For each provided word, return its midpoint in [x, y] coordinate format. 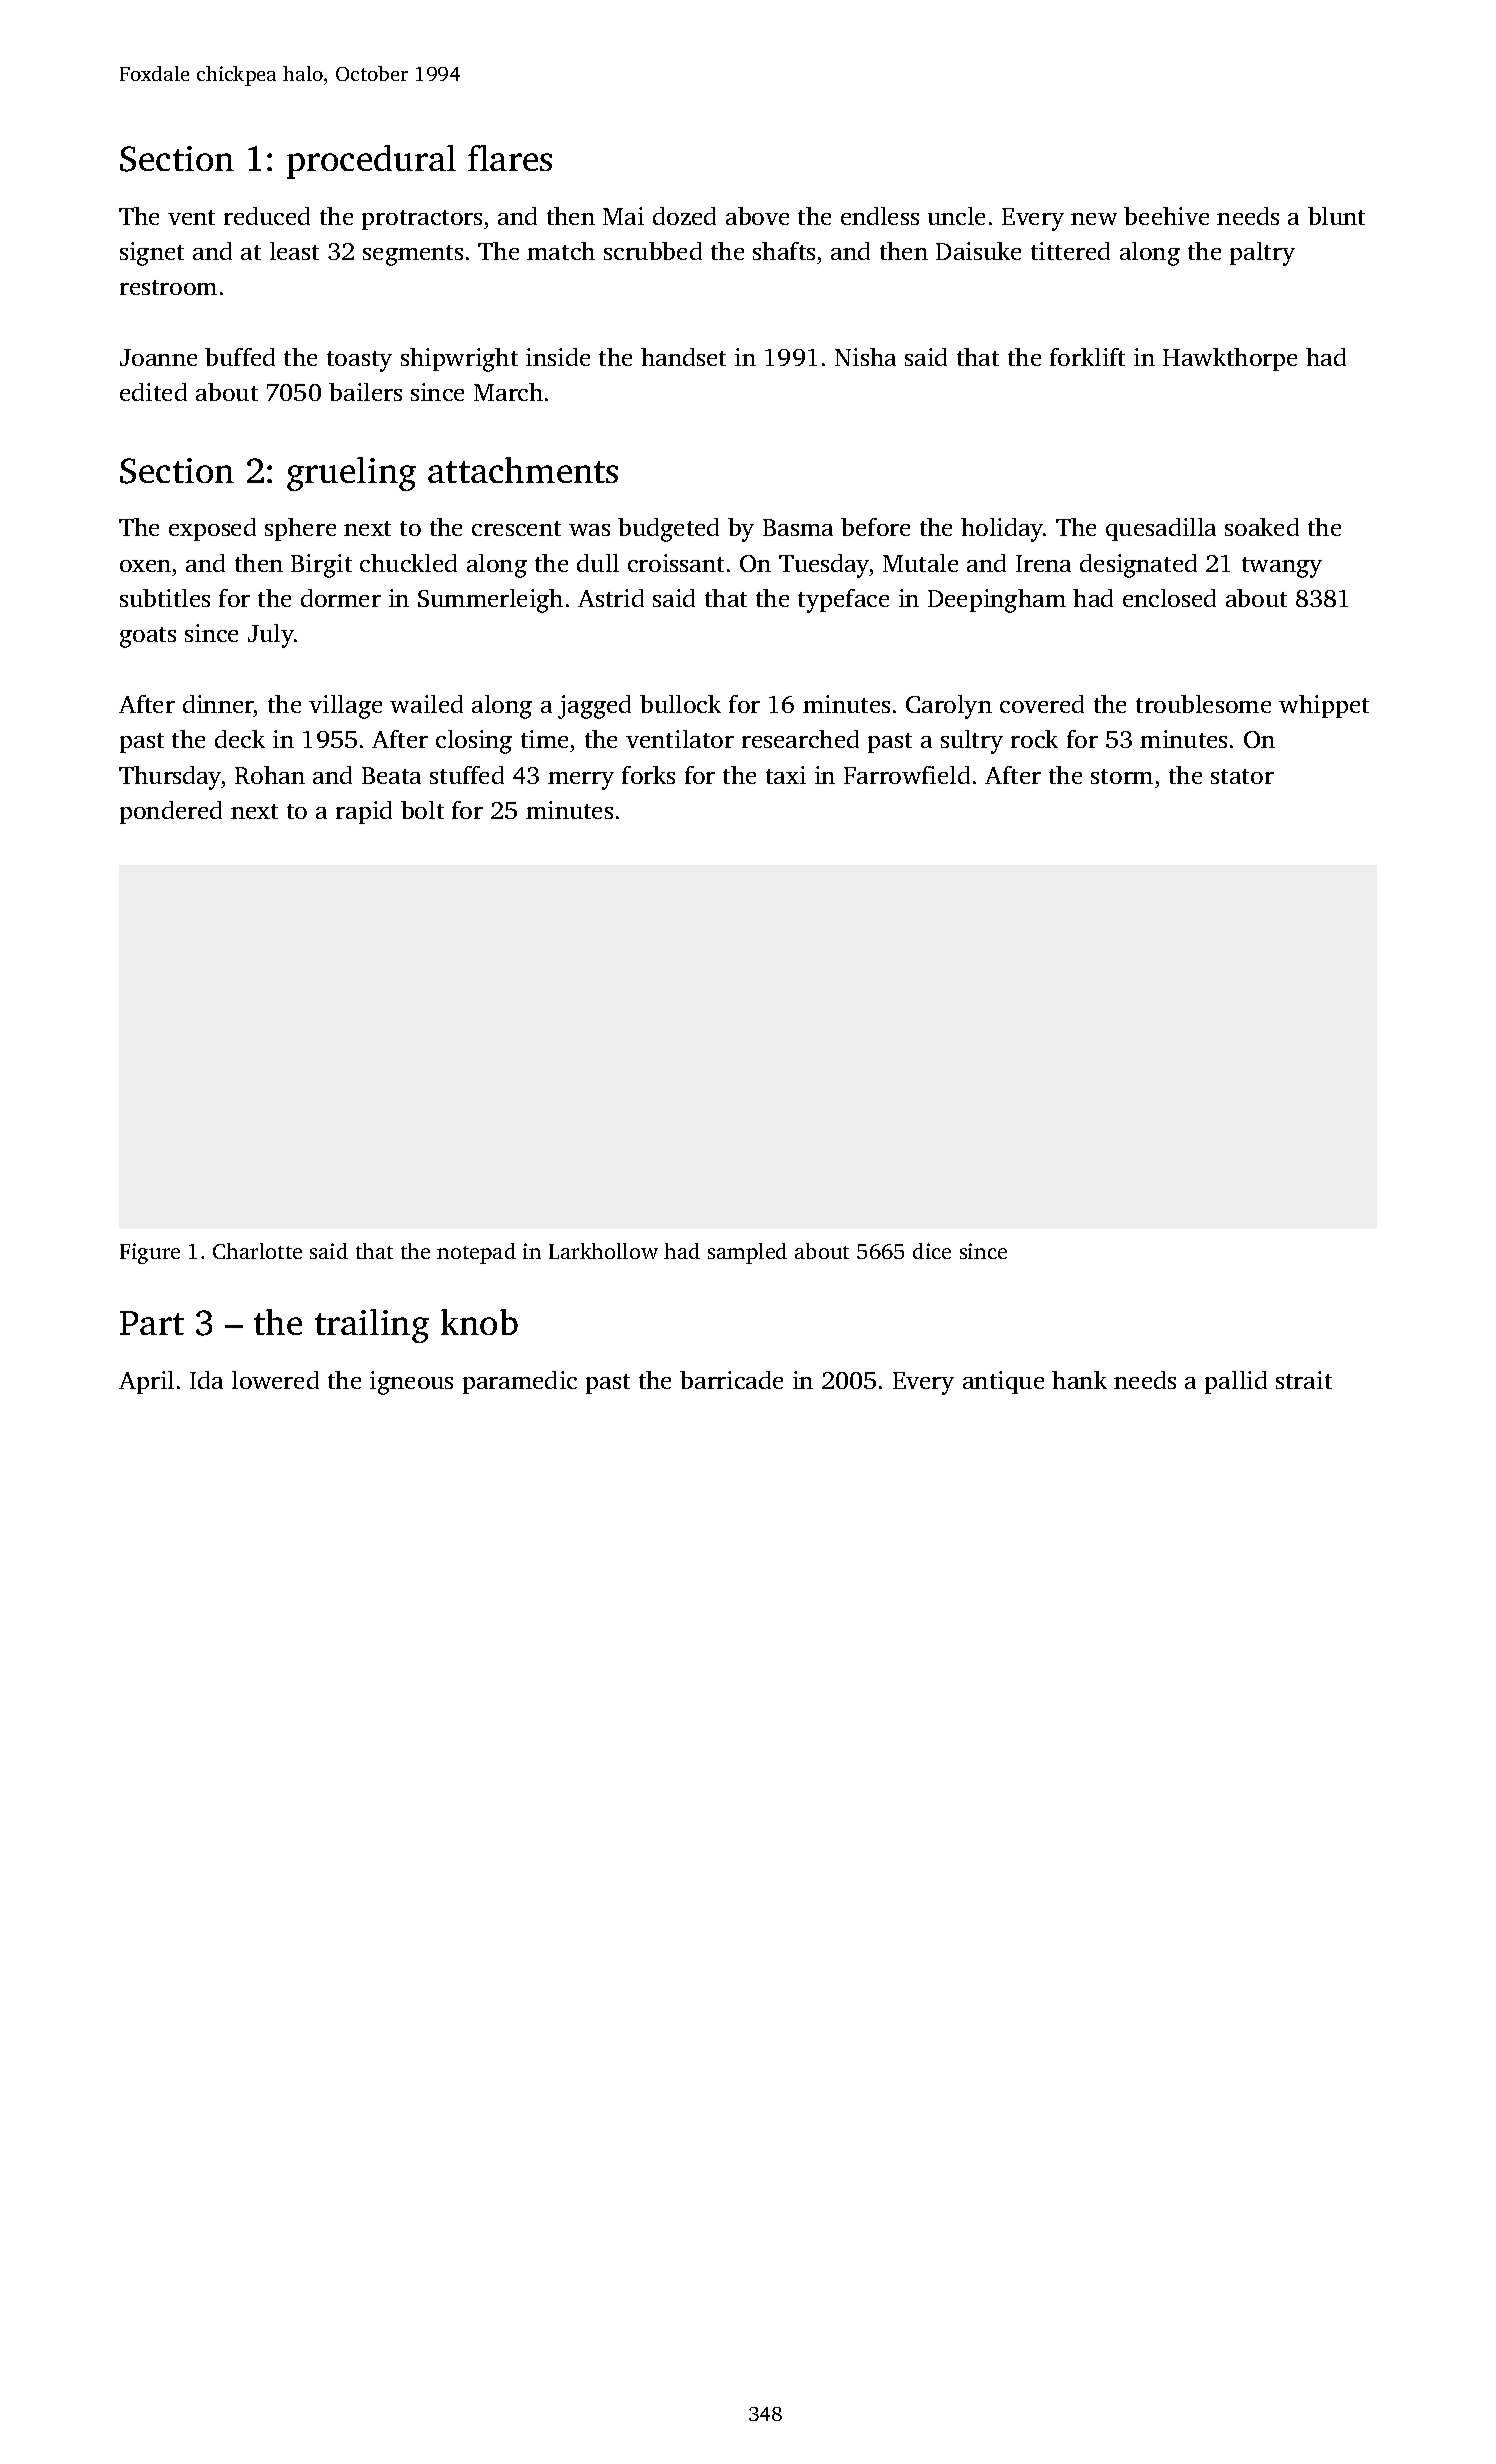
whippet [1324, 706]
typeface [843, 601]
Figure [150, 1253]
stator [1242, 776]
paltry [1262, 254]
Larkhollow [603, 1251]
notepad [476, 1253]
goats [148, 637]
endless [880, 216]
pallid [1236, 1382]
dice [932, 1251]
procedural [371, 162]
